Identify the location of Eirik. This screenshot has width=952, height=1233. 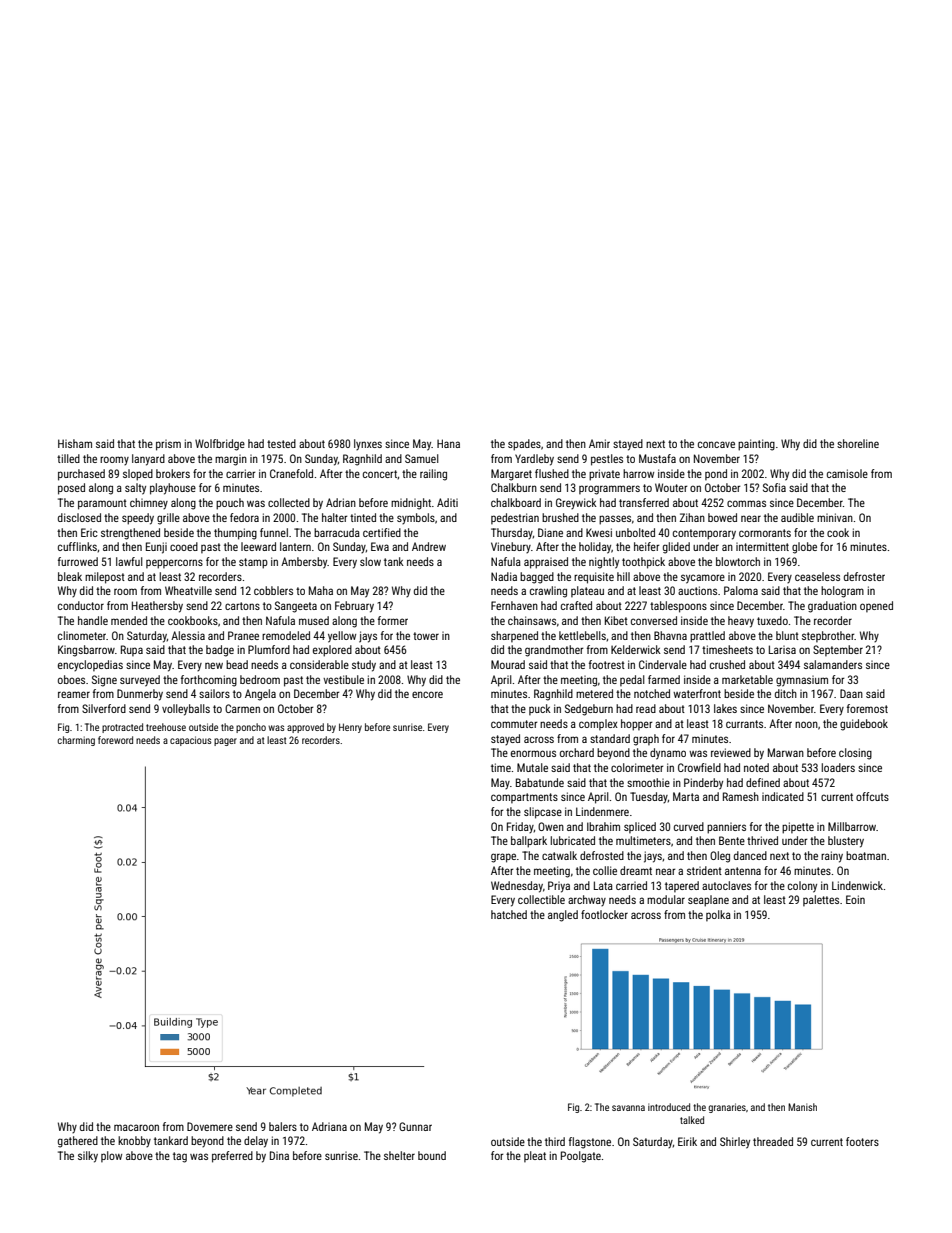
(687, 1141).
